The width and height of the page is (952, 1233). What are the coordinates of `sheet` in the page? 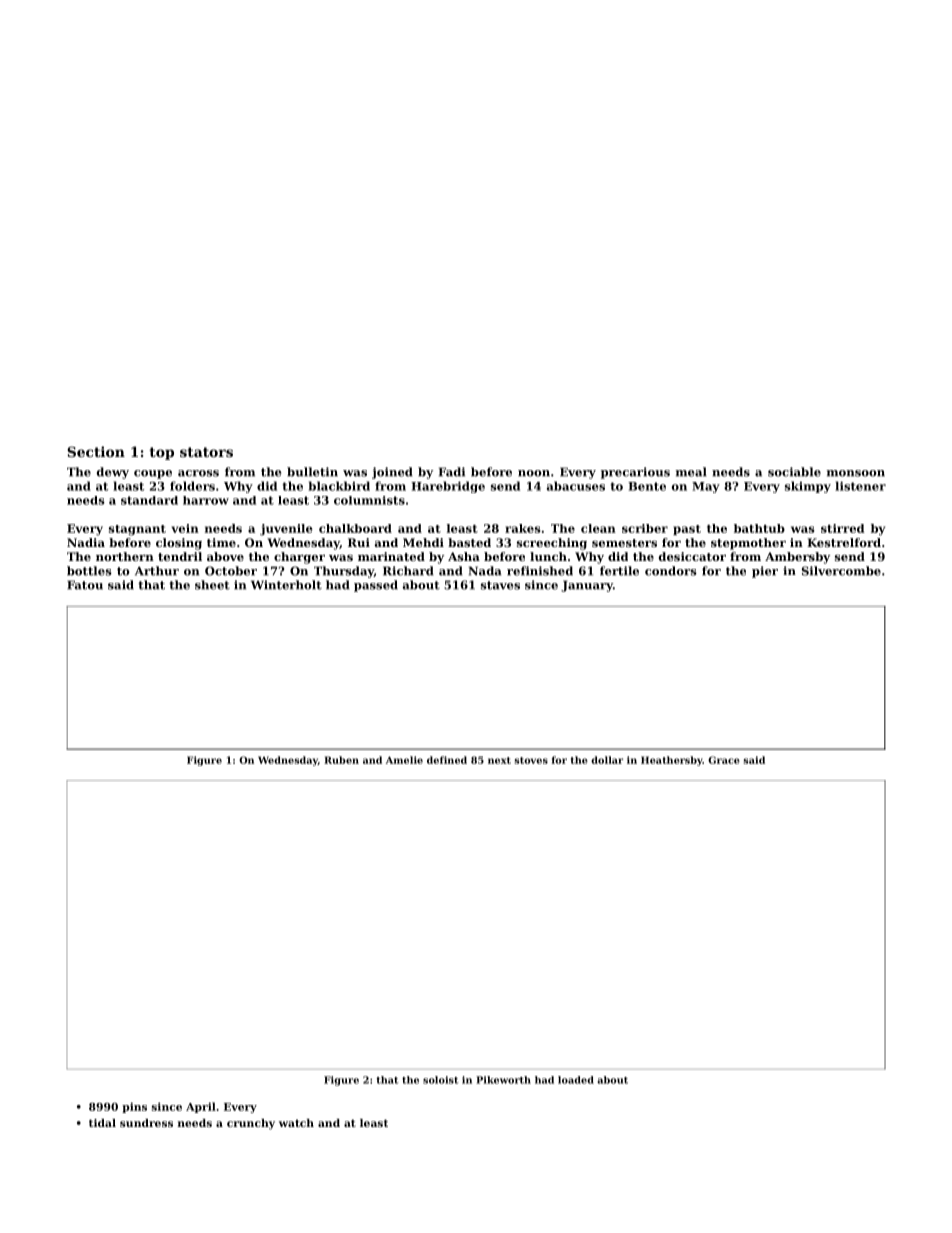 It's located at (212, 585).
